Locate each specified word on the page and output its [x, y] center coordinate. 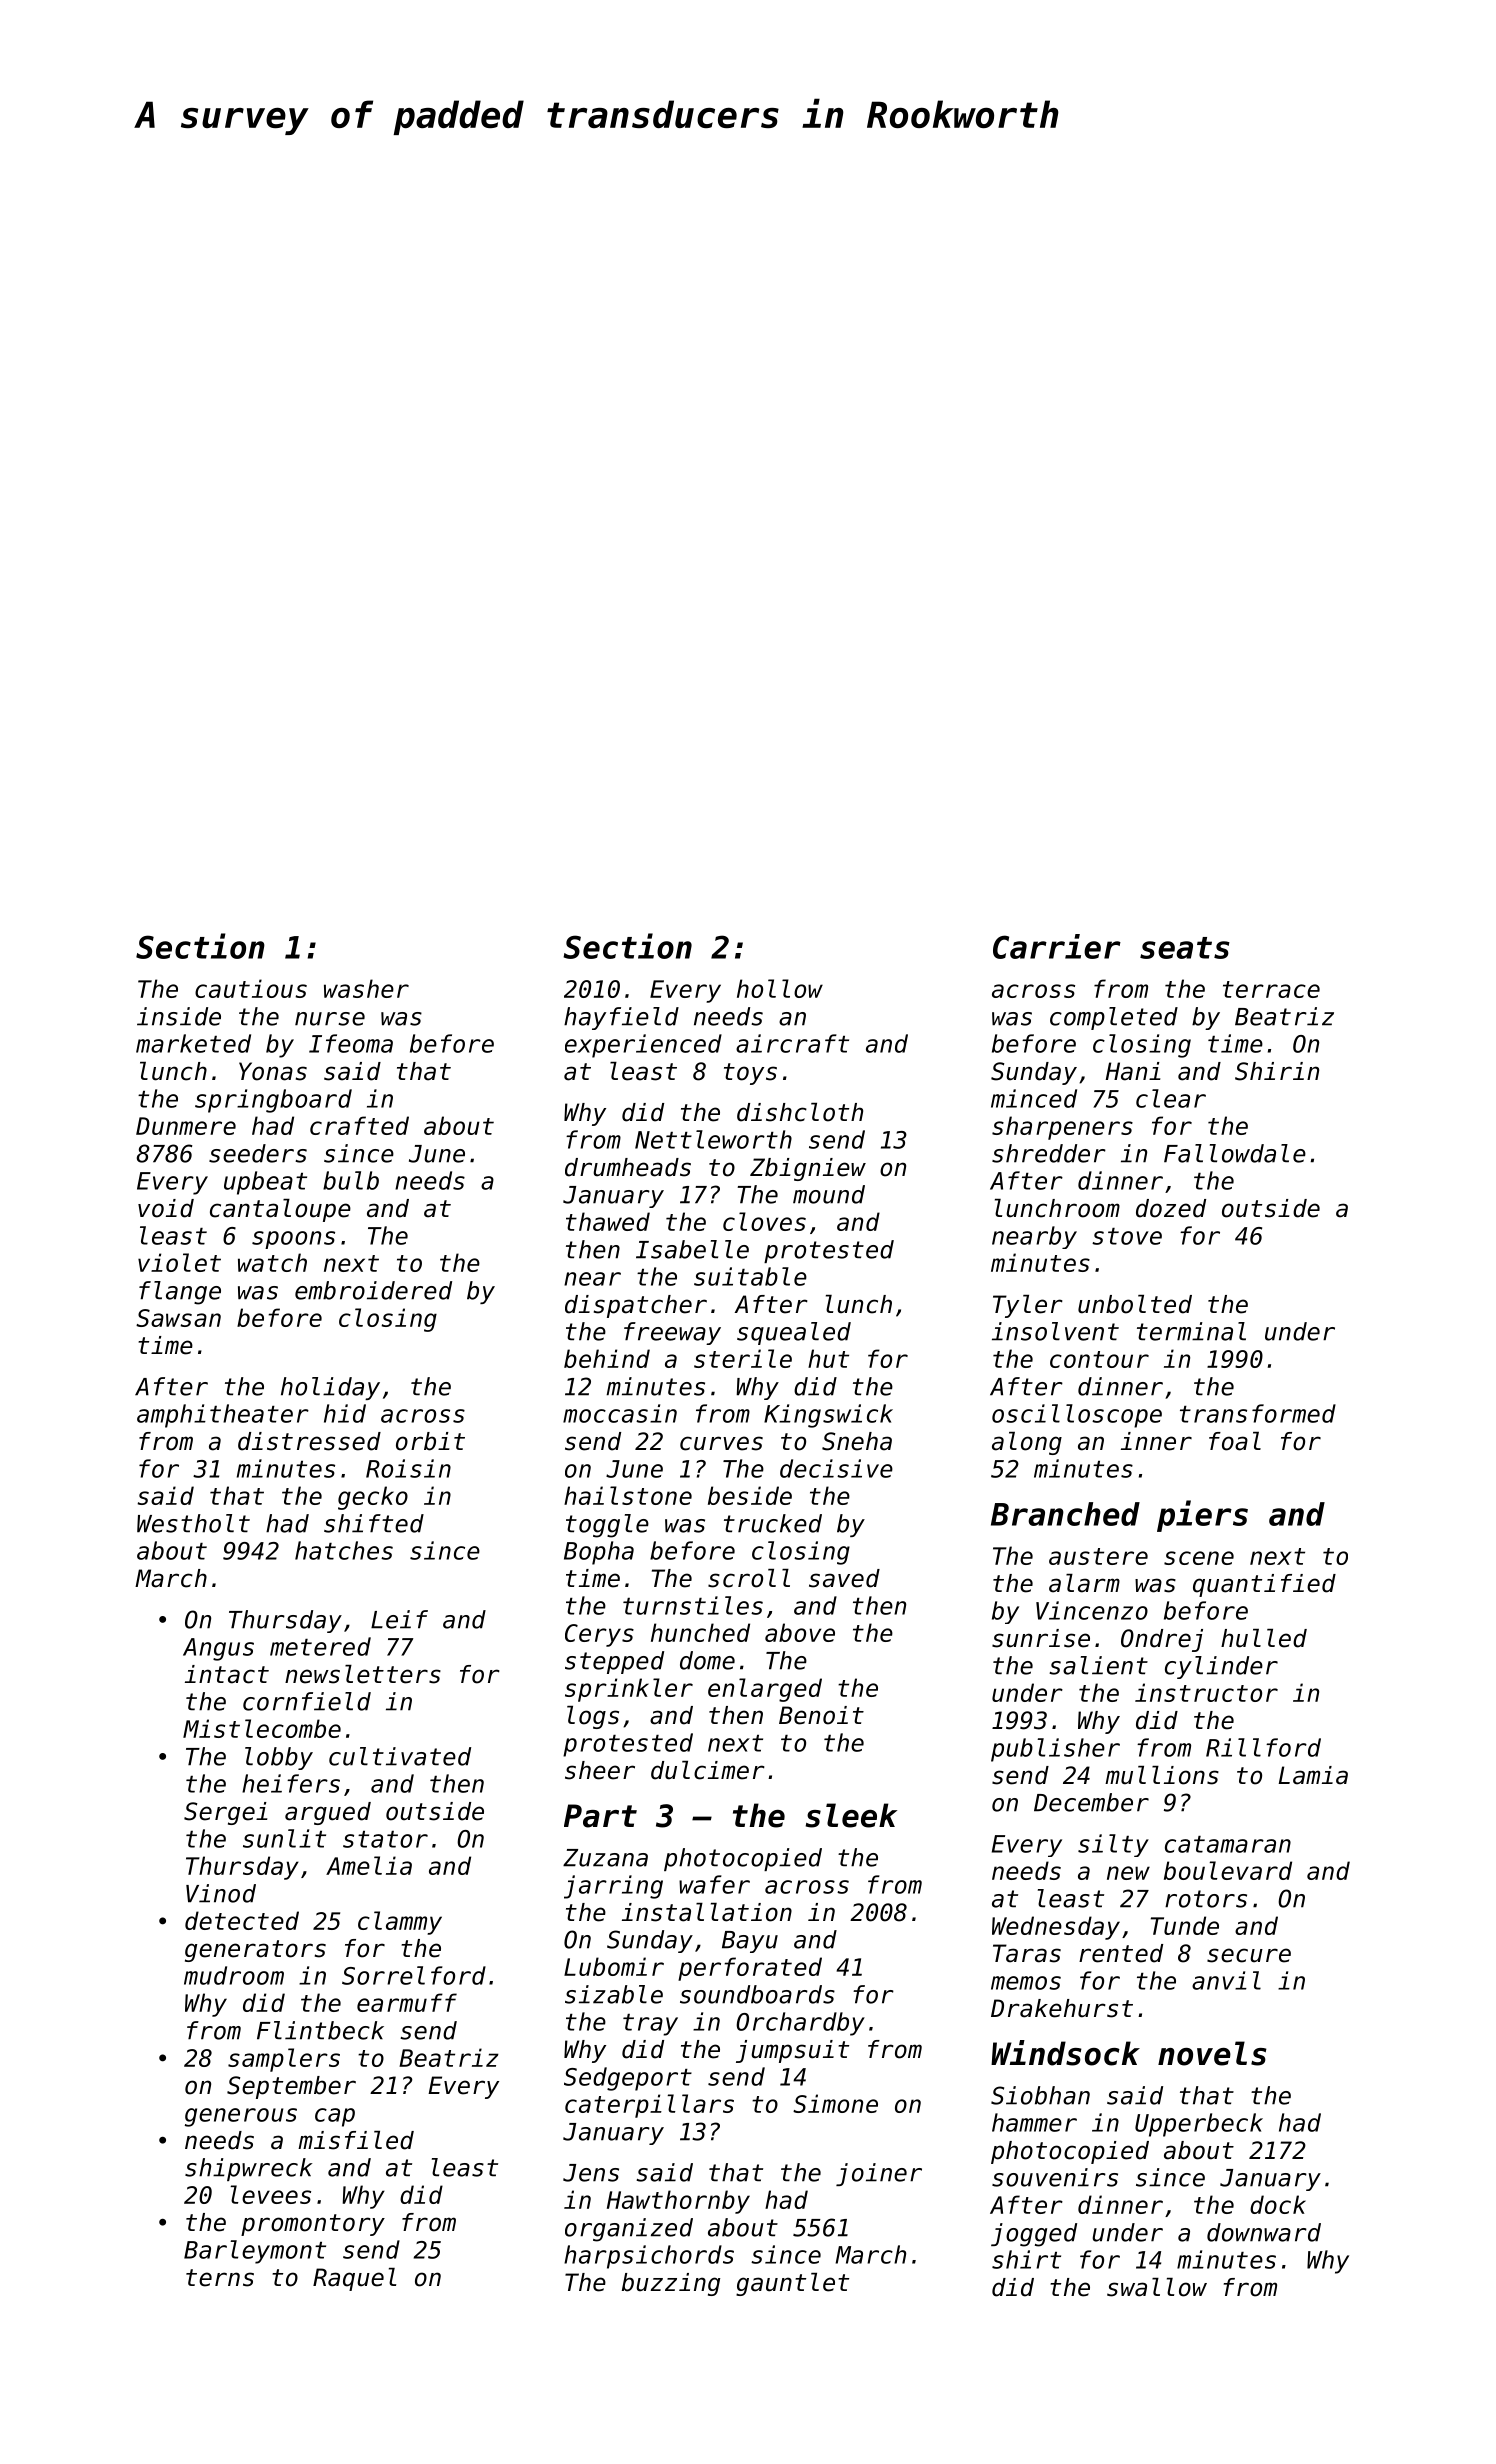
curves [721, 1443]
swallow [1157, 2287]
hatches [344, 1550]
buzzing [671, 2284]
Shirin [1277, 1071]
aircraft [792, 1043]
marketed [193, 1043]
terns [220, 2278]
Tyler [1027, 1306]
